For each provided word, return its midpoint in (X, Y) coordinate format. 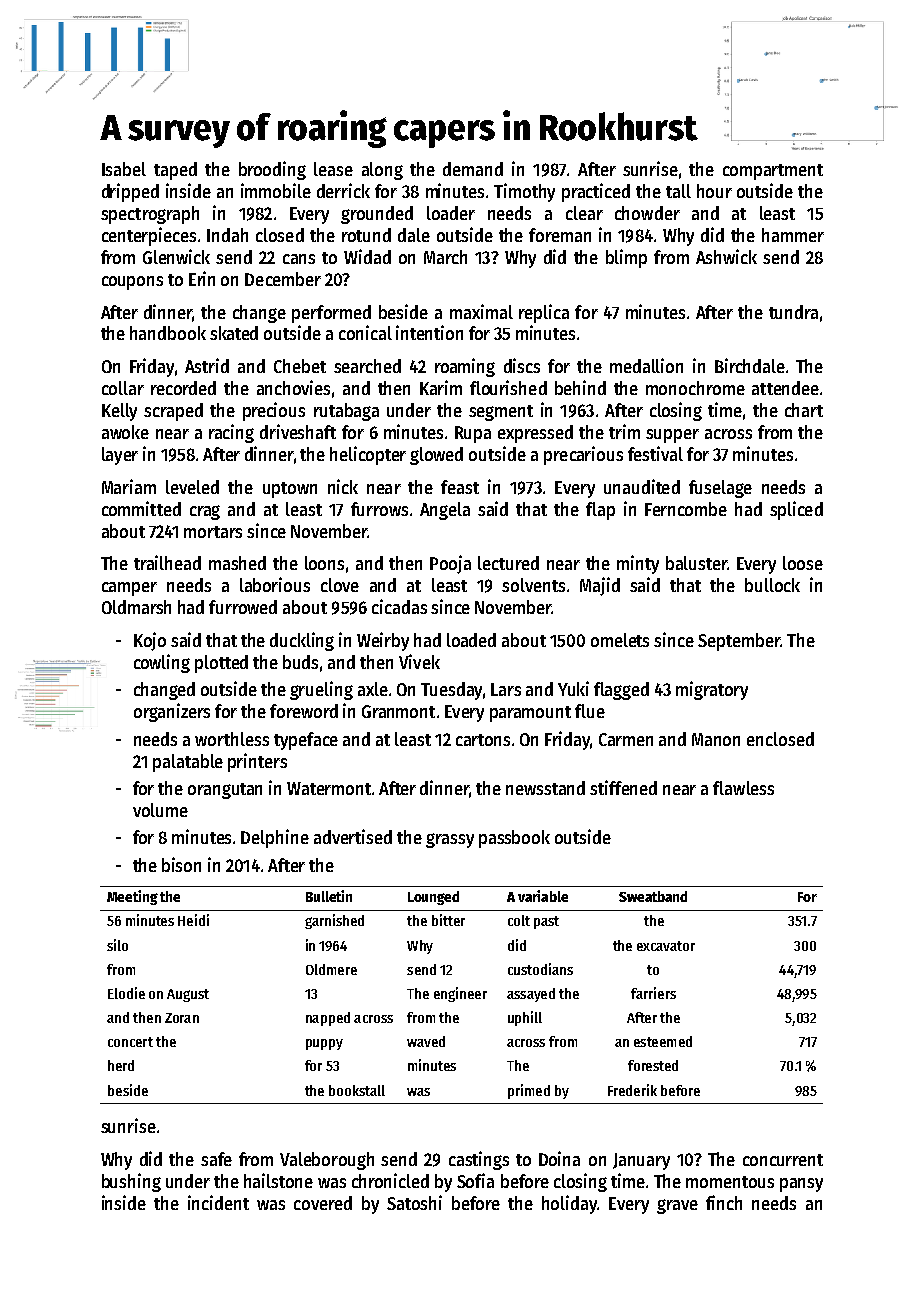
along (382, 171)
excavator (666, 946)
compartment (773, 172)
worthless (232, 739)
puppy (324, 1044)
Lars (506, 689)
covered (323, 1203)
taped (175, 171)
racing (231, 433)
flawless (743, 788)
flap (600, 511)
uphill (525, 1018)
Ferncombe (686, 509)
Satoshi (414, 1202)
